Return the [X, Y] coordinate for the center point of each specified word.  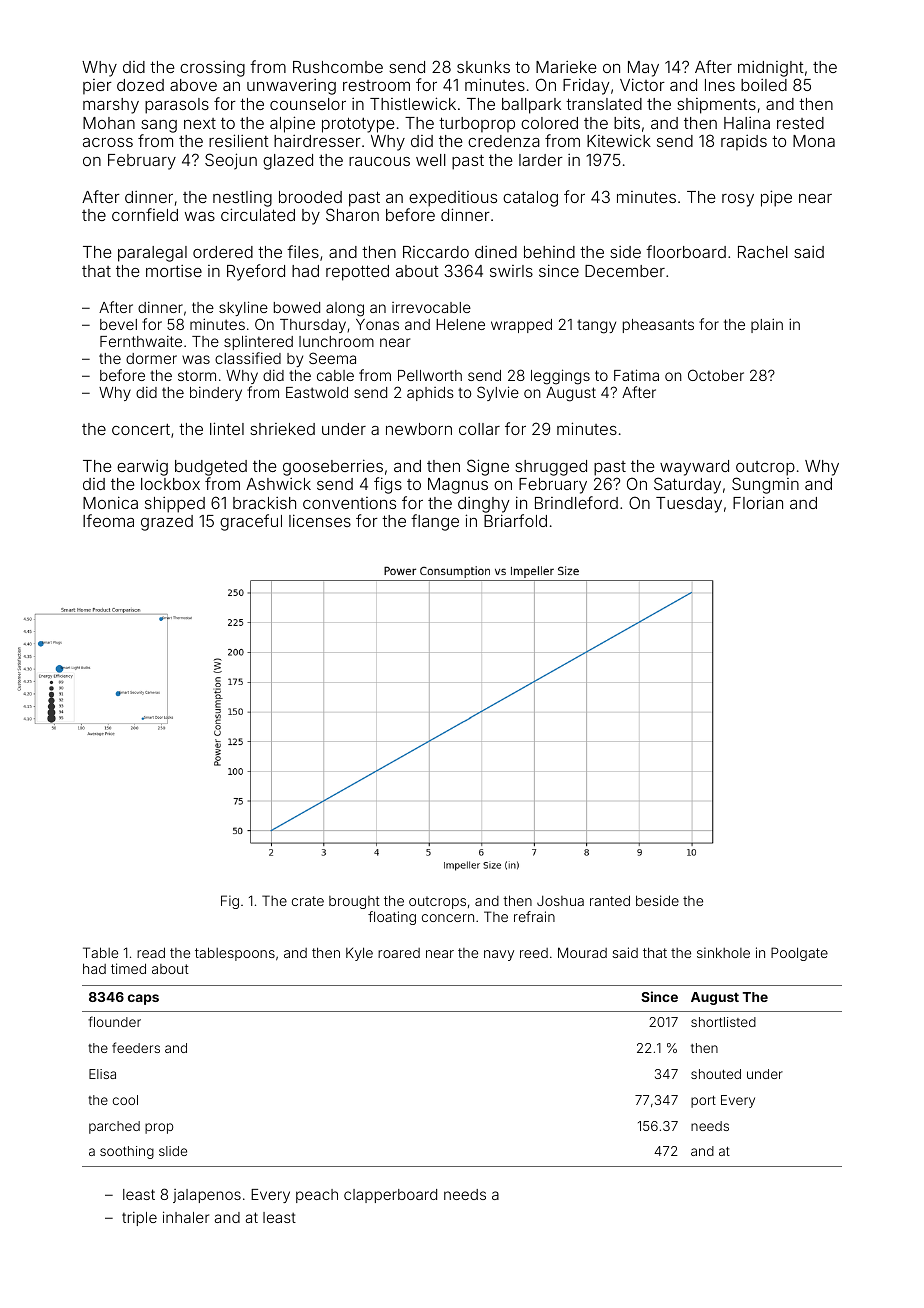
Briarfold [515, 520]
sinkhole [723, 952]
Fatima [636, 375]
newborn [419, 429]
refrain [534, 916]
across [108, 142]
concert [141, 429]
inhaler [186, 1217]
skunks [483, 67]
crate [308, 901]
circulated [258, 214]
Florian [758, 502]
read [151, 952]
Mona [814, 141]
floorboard [686, 251]
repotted [357, 273]
